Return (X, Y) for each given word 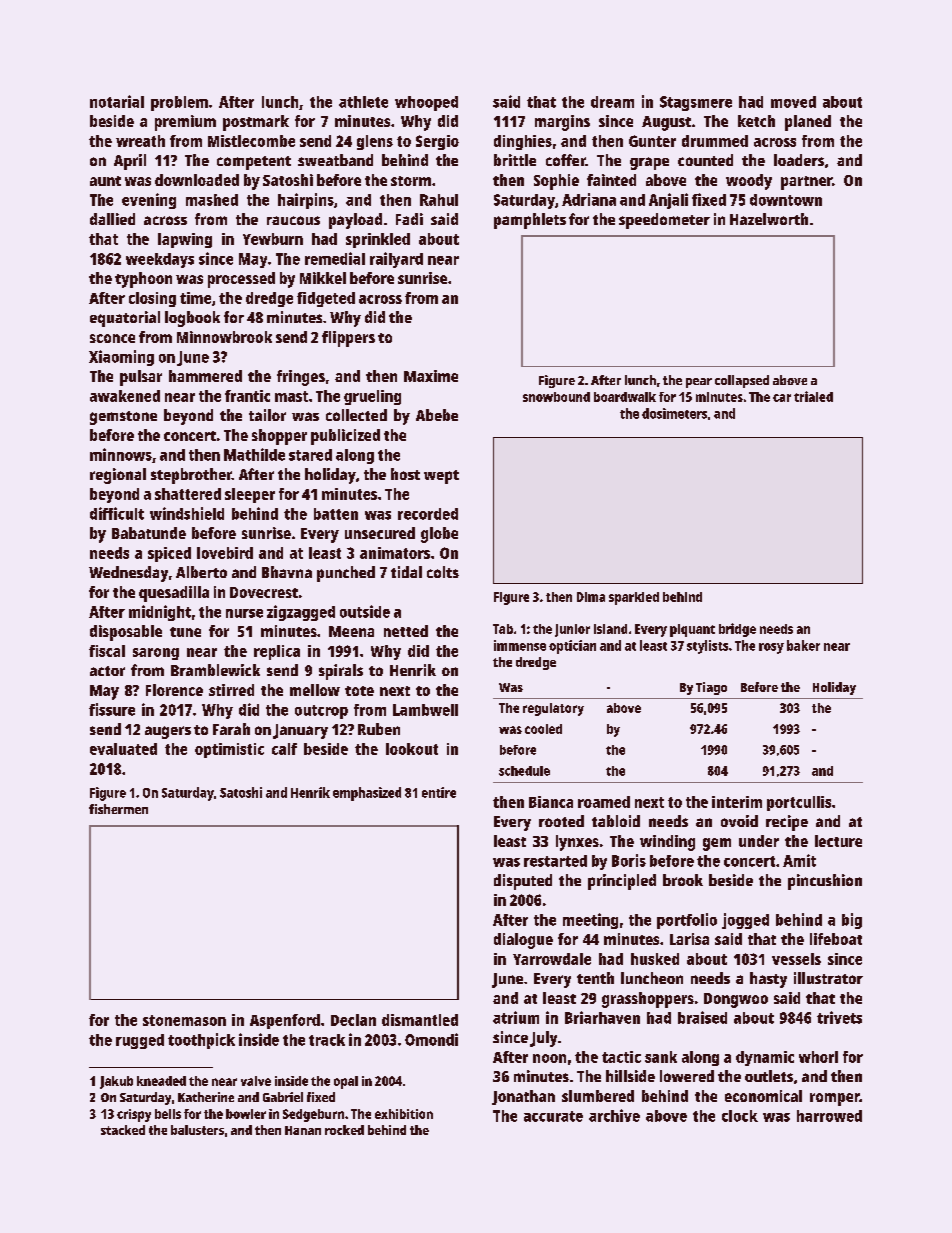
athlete (363, 102)
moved (793, 102)
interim (737, 802)
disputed (523, 882)
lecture (838, 841)
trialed (813, 396)
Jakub (116, 1082)
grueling (372, 397)
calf (284, 749)
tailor (267, 415)
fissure (112, 709)
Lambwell (425, 710)
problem (179, 103)
